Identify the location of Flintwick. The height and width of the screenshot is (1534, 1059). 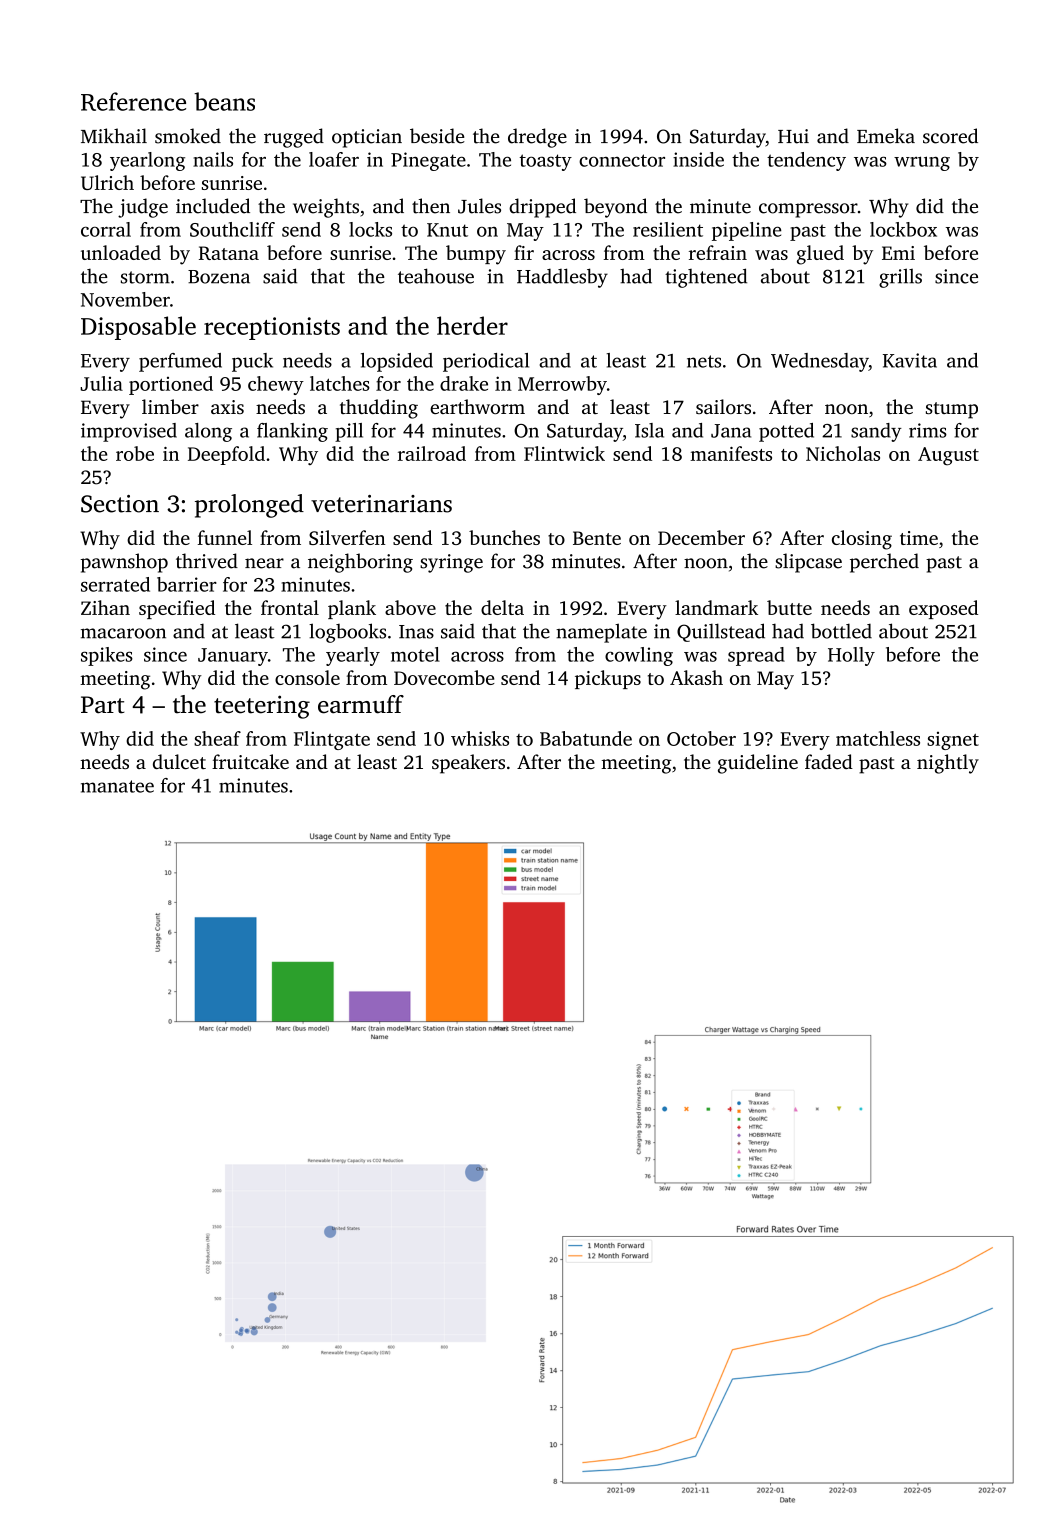
(564, 453).
